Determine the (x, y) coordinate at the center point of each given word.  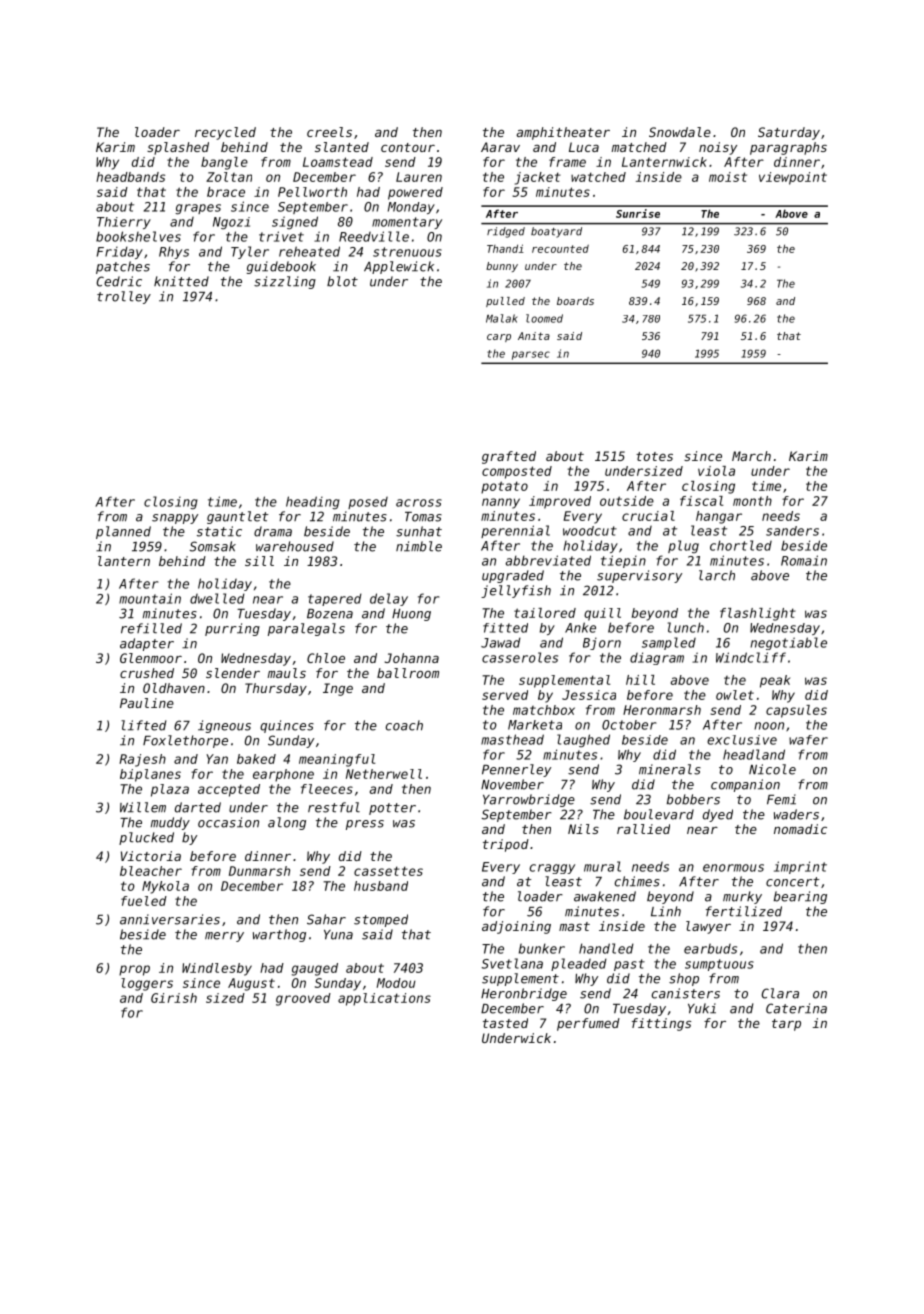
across (419, 503)
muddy (170, 823)
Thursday (276, 689)
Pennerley (516, 770)
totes (654, 456)
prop (134, 970)
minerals (670, 769)
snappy (175, 519)
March (751, 456)
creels (329, 132)
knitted (181, 281)
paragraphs (788, 148)
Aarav (500, 147)
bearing (800, 897)
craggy (552, 869)
